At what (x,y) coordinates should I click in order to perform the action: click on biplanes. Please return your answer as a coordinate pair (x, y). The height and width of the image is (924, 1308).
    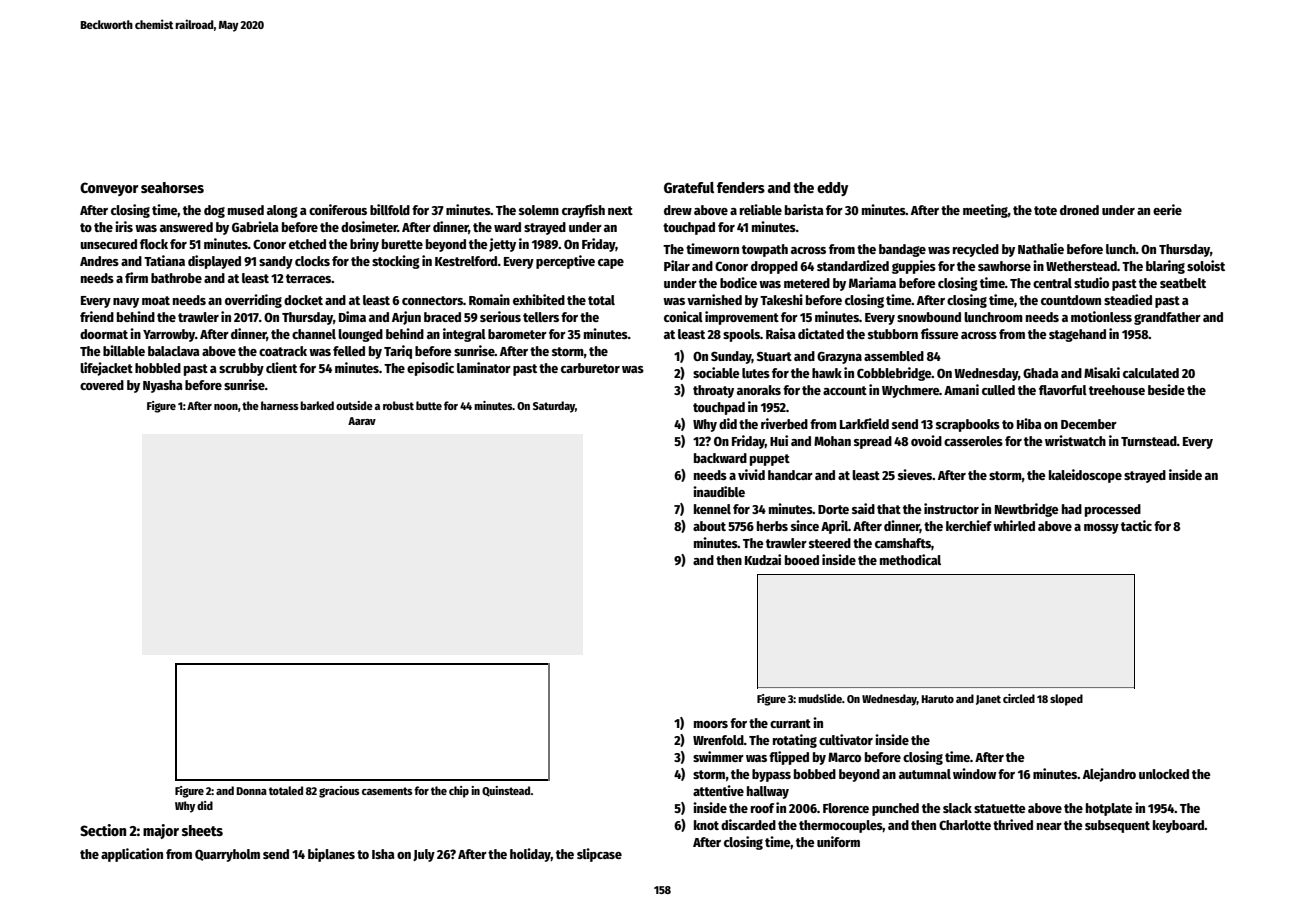
    Looking at the image, I should click on (331, 855).
